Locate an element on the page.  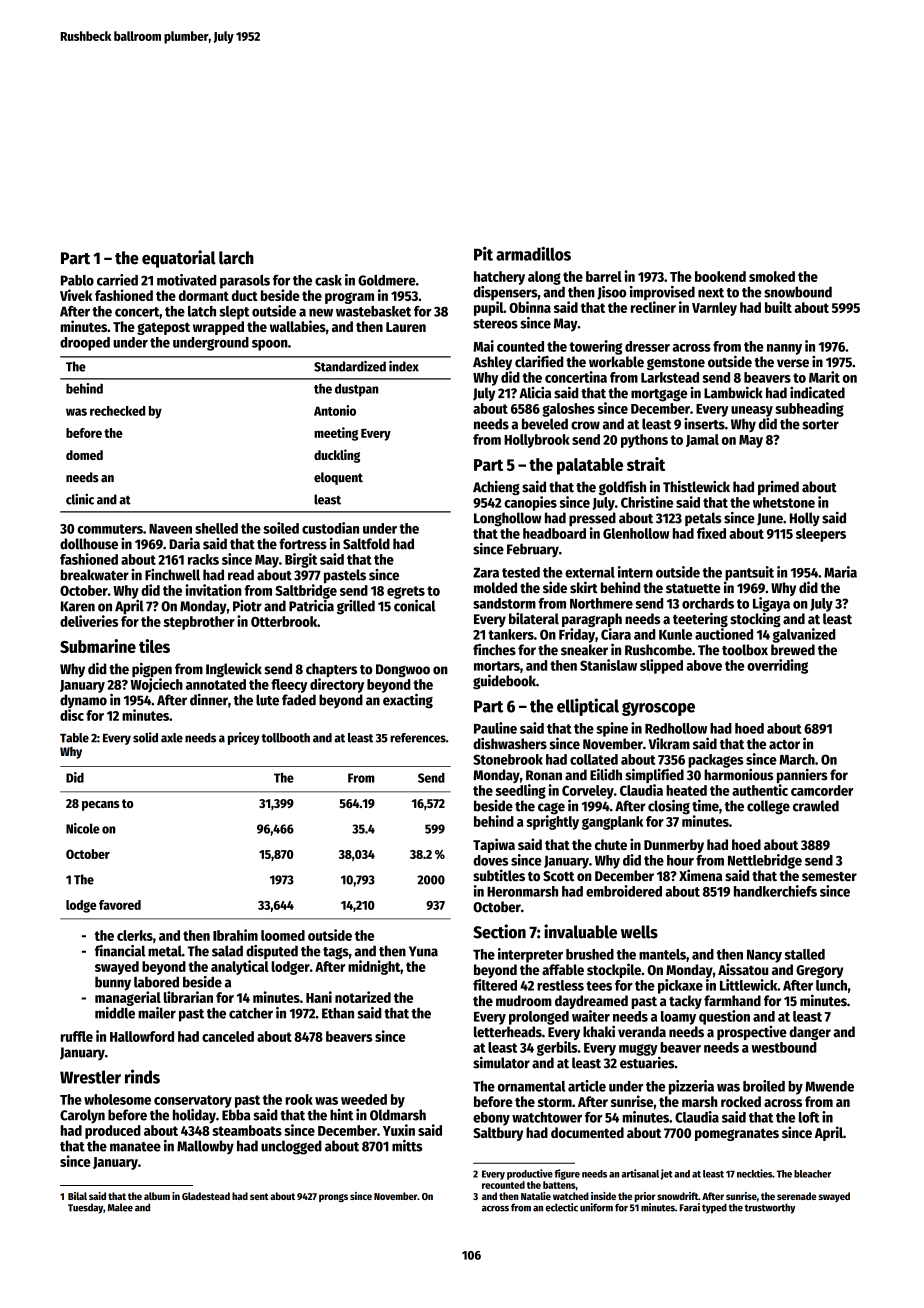
beveled is located at coordinates (545, 424).
